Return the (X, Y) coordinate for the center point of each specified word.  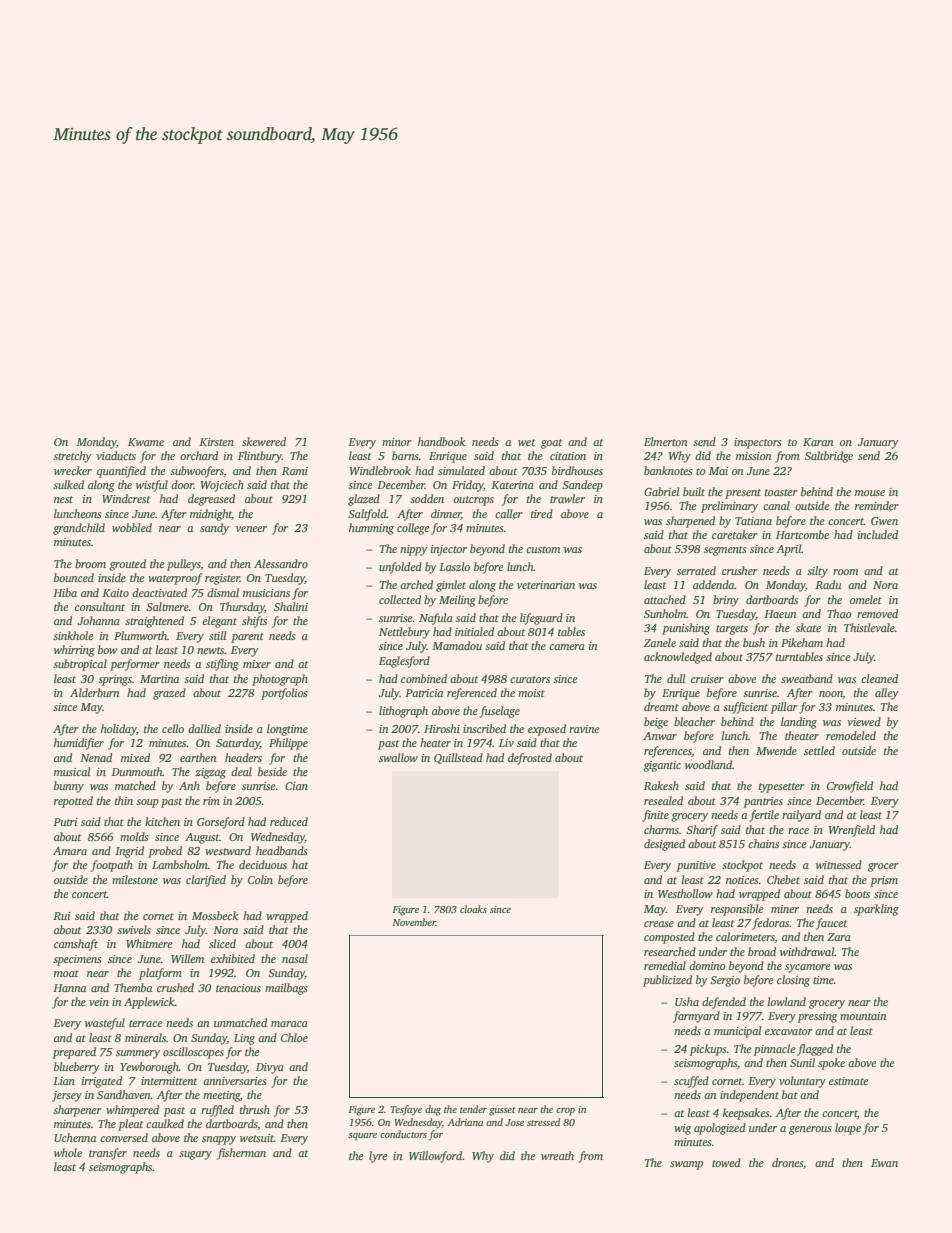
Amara (70, 851)
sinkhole (73, 635)
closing (793, 981)
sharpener (77, 1111)
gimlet (451, 586)
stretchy (72, 457)
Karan (818, 442)
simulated (461, 470)
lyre (378, 1157)
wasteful (105, 1024)
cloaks (473, 909)
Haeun (780, 614)
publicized (667, 981)
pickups (708, 1050)
